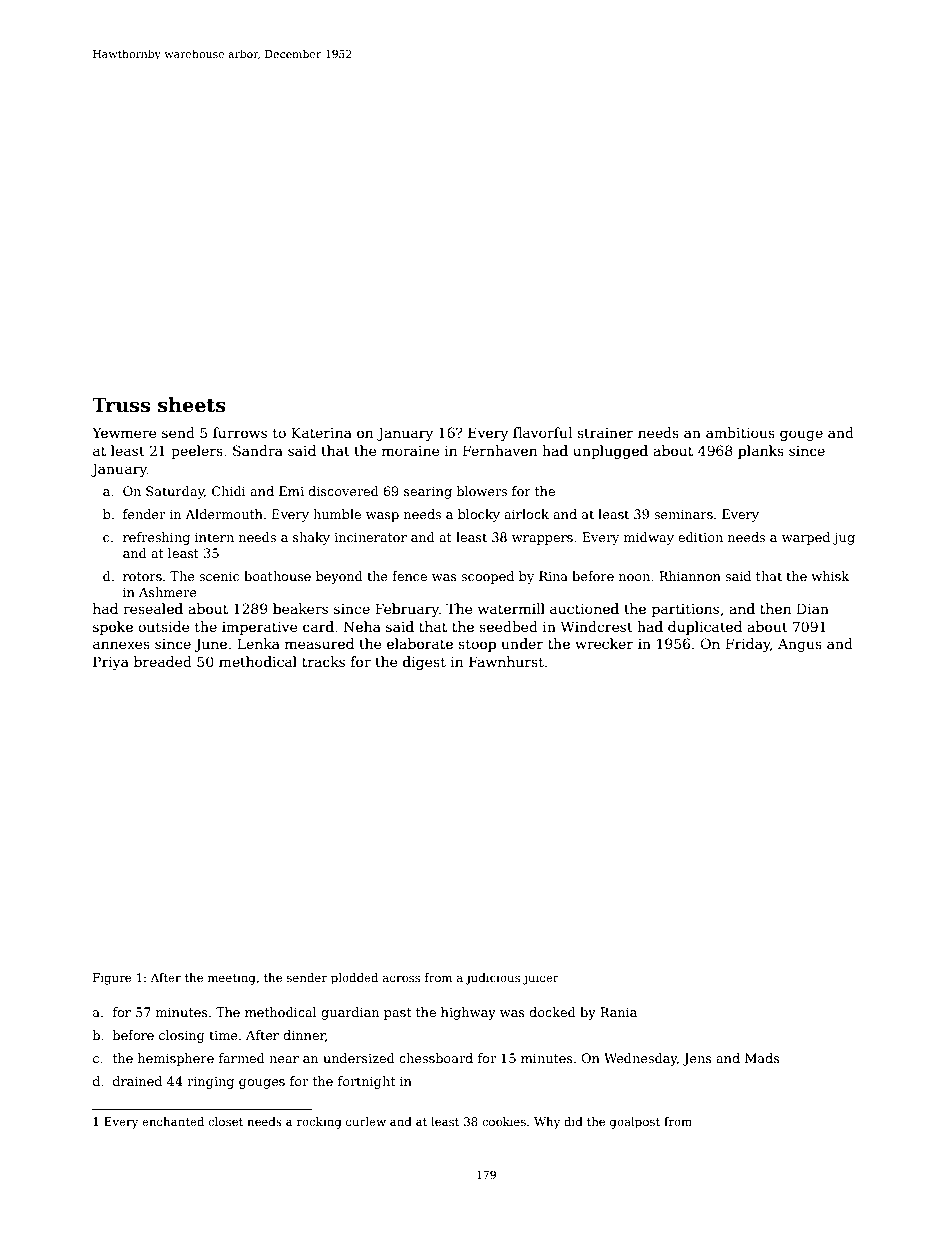 Image resolution: width=952 pixels, height=1233 pixels. I want to click on fender, so click(144, 514).
